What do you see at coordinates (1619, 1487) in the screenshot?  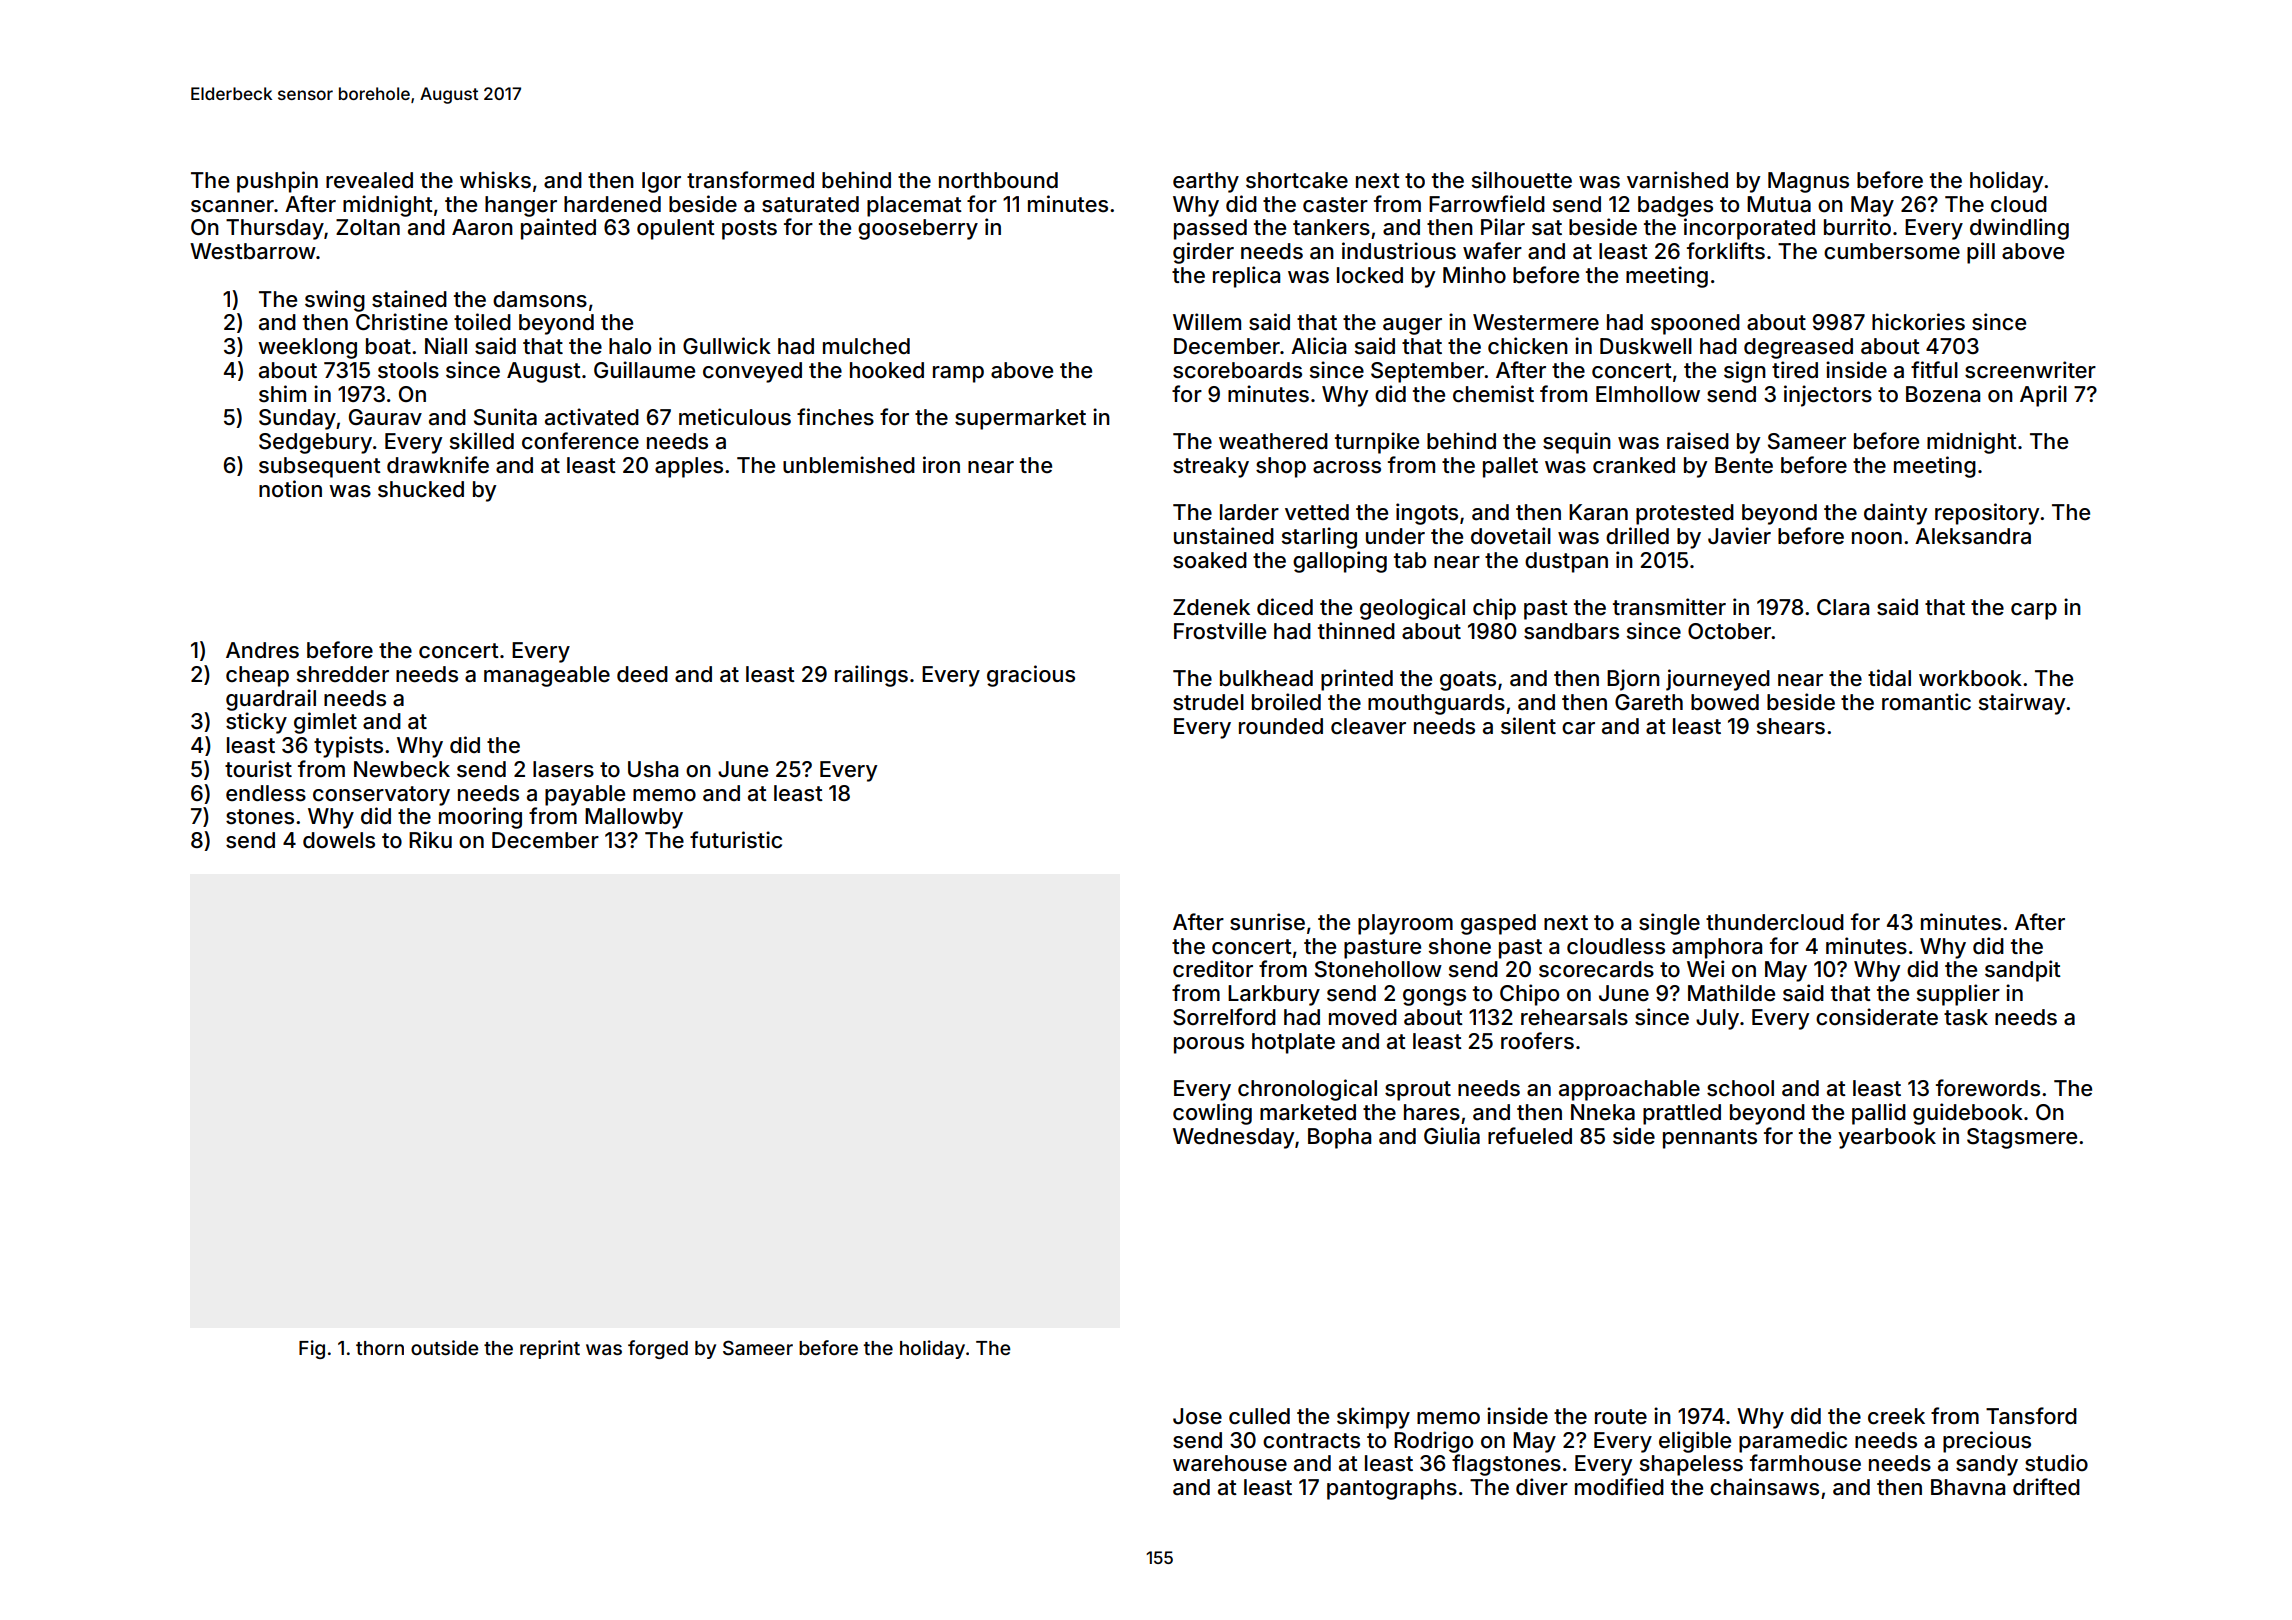 I see `modified` at bounding box center [1619, 1487].
